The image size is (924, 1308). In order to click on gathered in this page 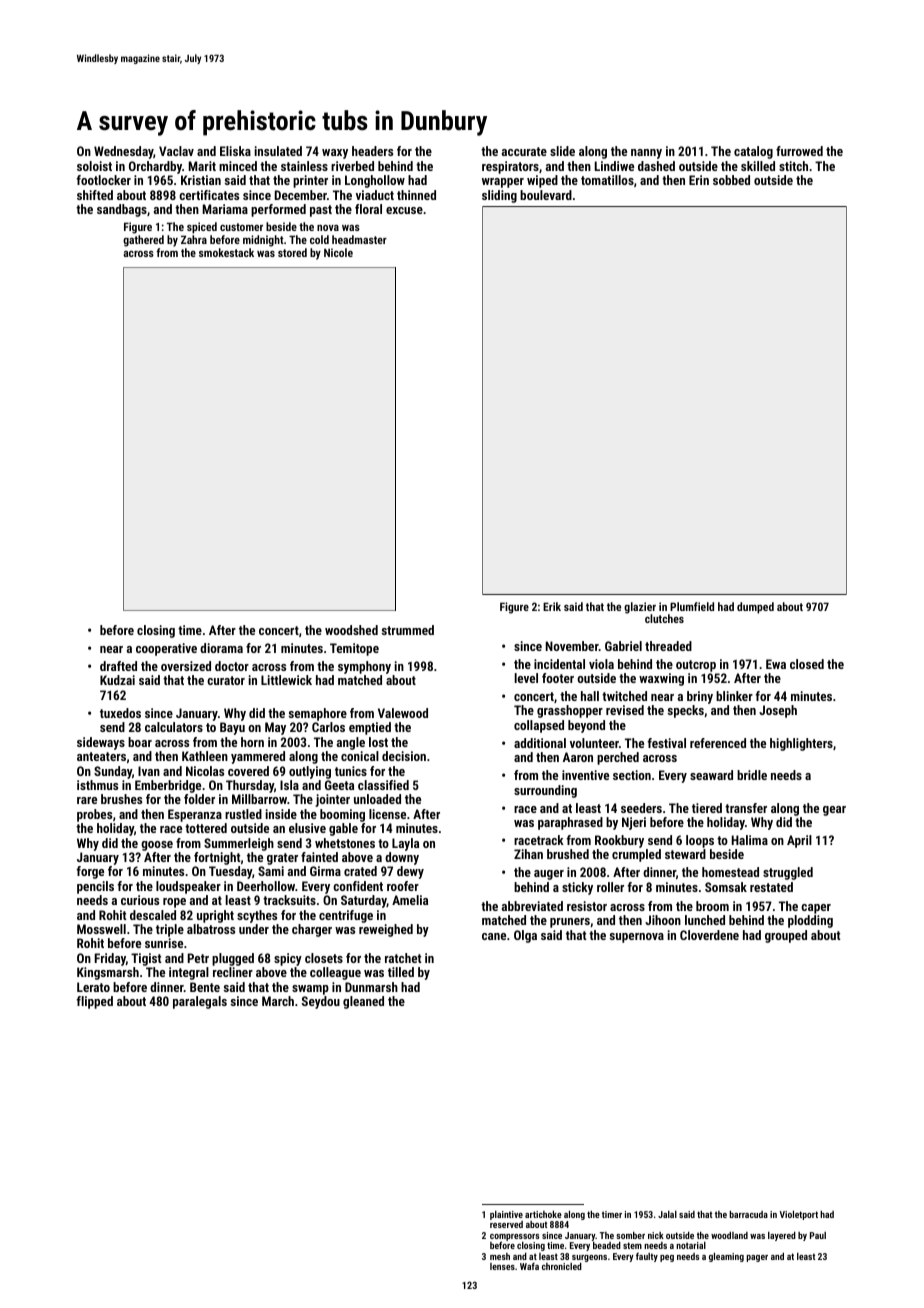, I will do `click(143, 241)`.
